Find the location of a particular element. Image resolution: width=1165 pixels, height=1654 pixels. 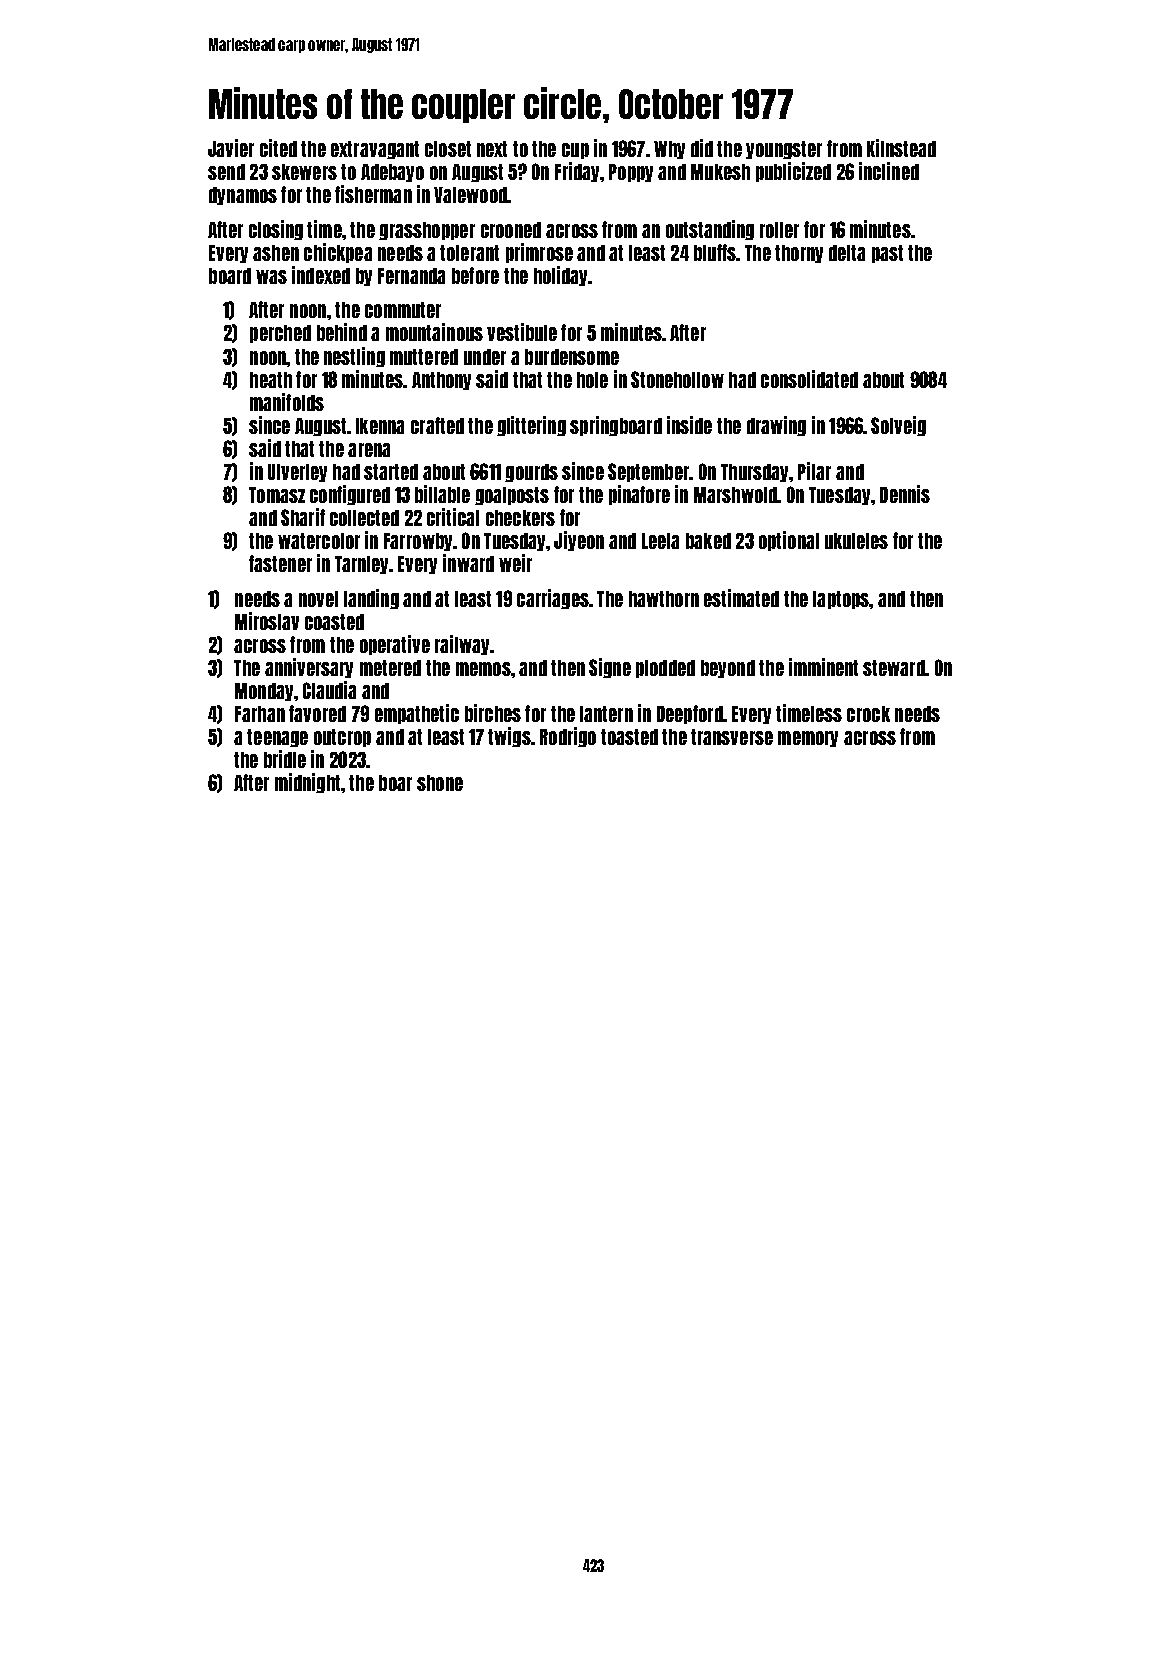

Kilnstead is located at coordinates (901, 148).
